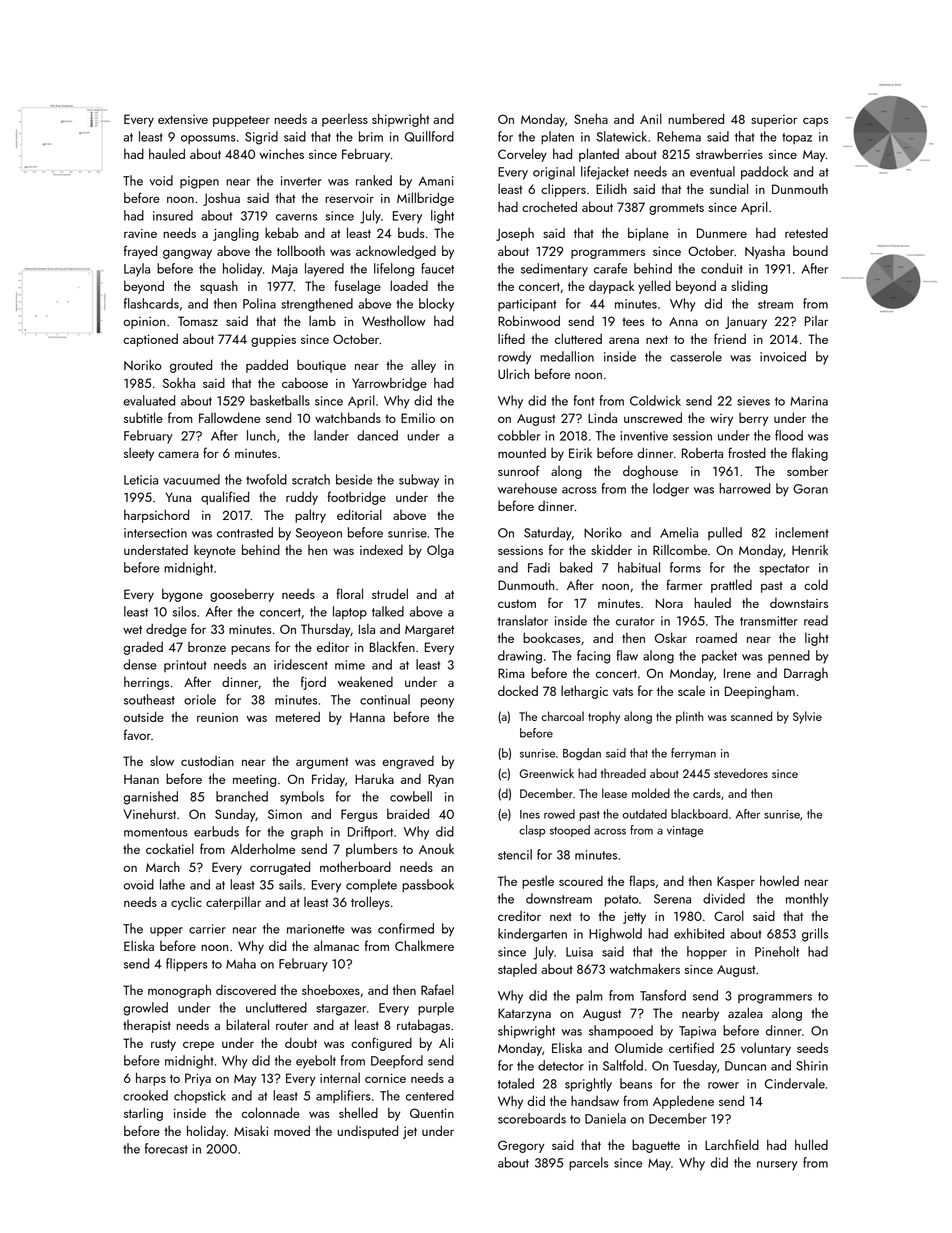  Describe the element at coordinates (589, 1164) in the document. I see `parcels` at that location.
